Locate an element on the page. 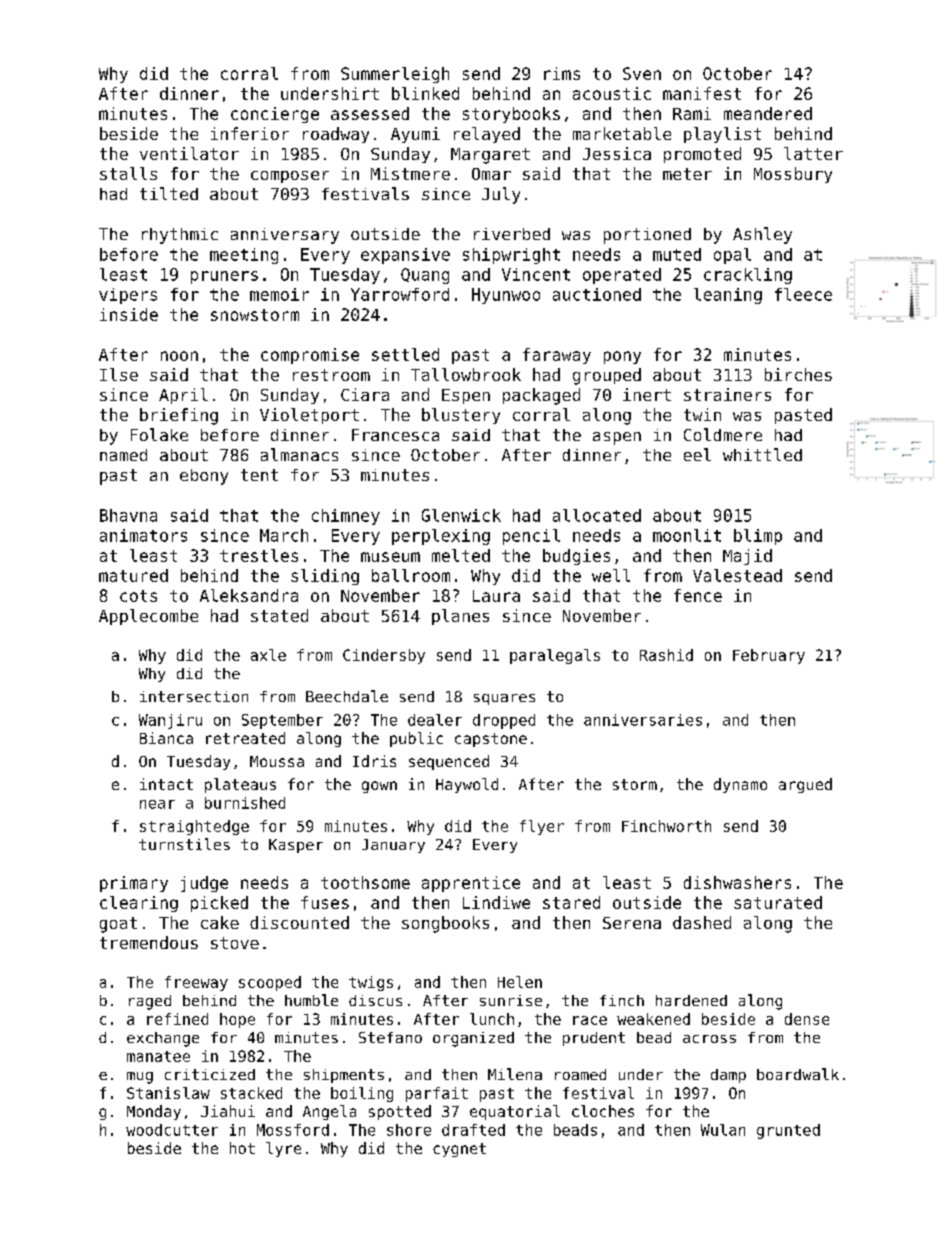  blimp is located at coordinates (758, 537).
